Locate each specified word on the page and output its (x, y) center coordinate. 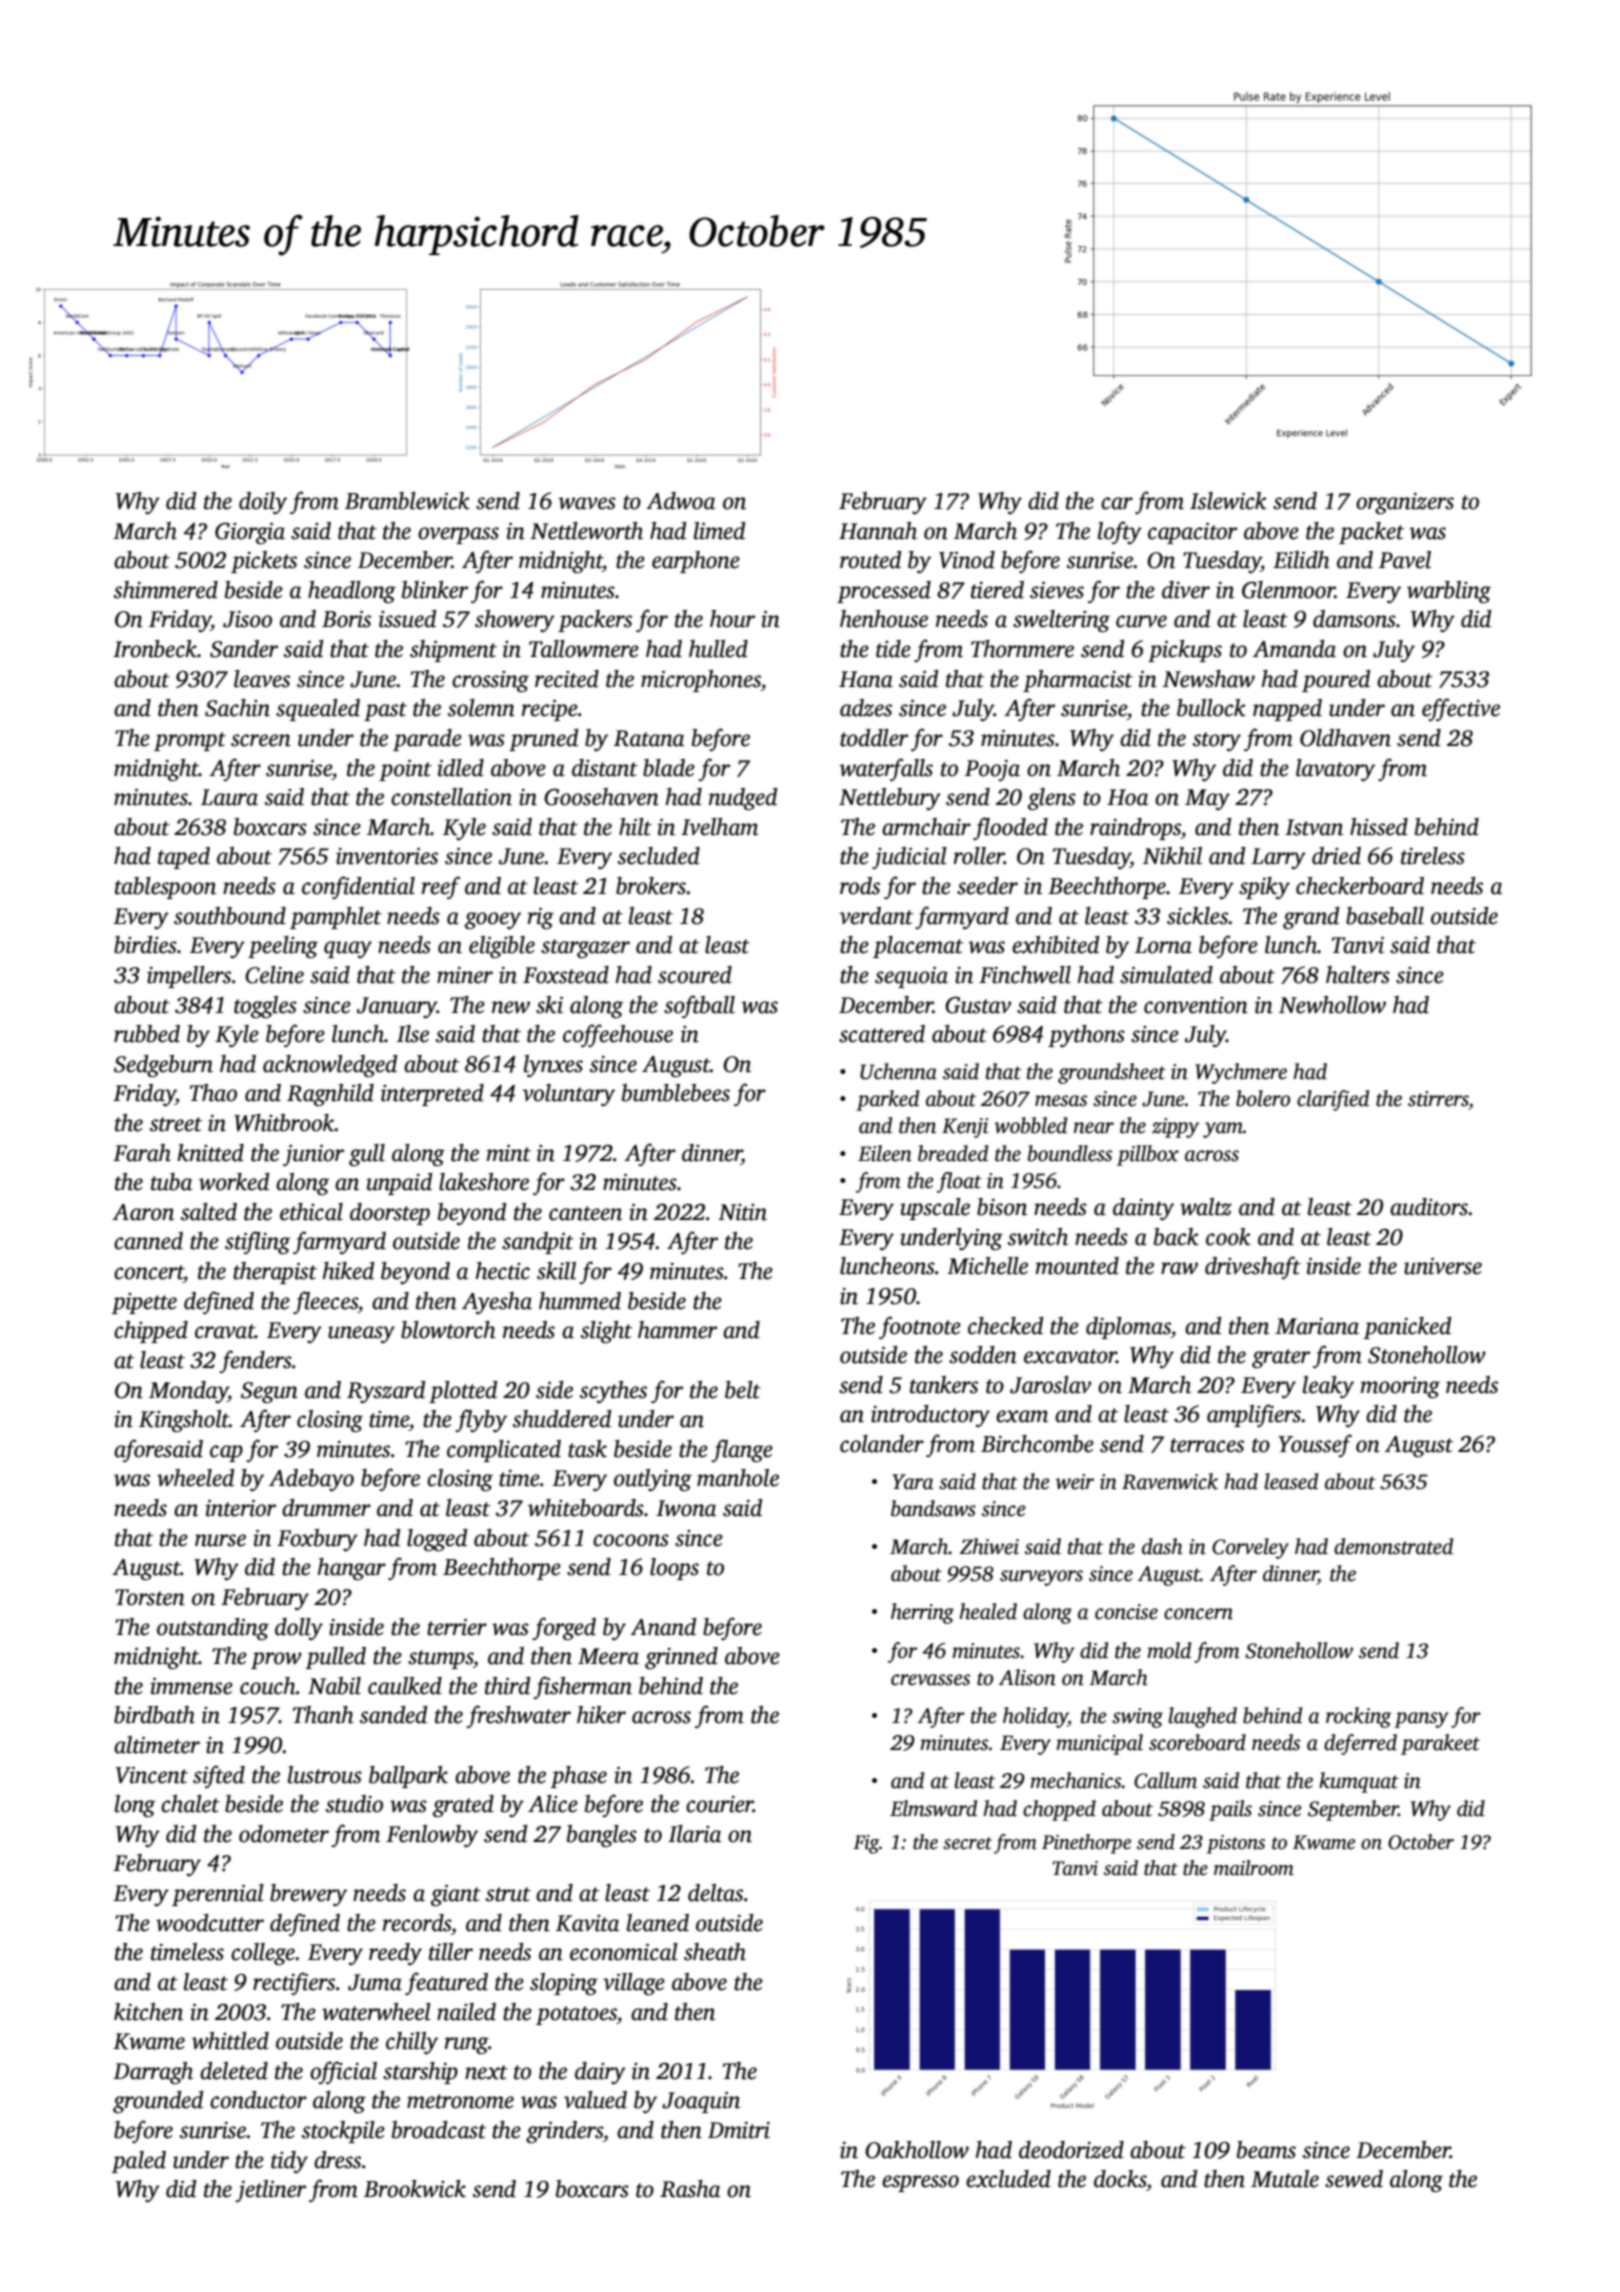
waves (587, 503)
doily (263, 503)
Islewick (1228, 501)
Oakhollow (917, 2150)
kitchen (148, 2012)
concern (1198, 1614)
